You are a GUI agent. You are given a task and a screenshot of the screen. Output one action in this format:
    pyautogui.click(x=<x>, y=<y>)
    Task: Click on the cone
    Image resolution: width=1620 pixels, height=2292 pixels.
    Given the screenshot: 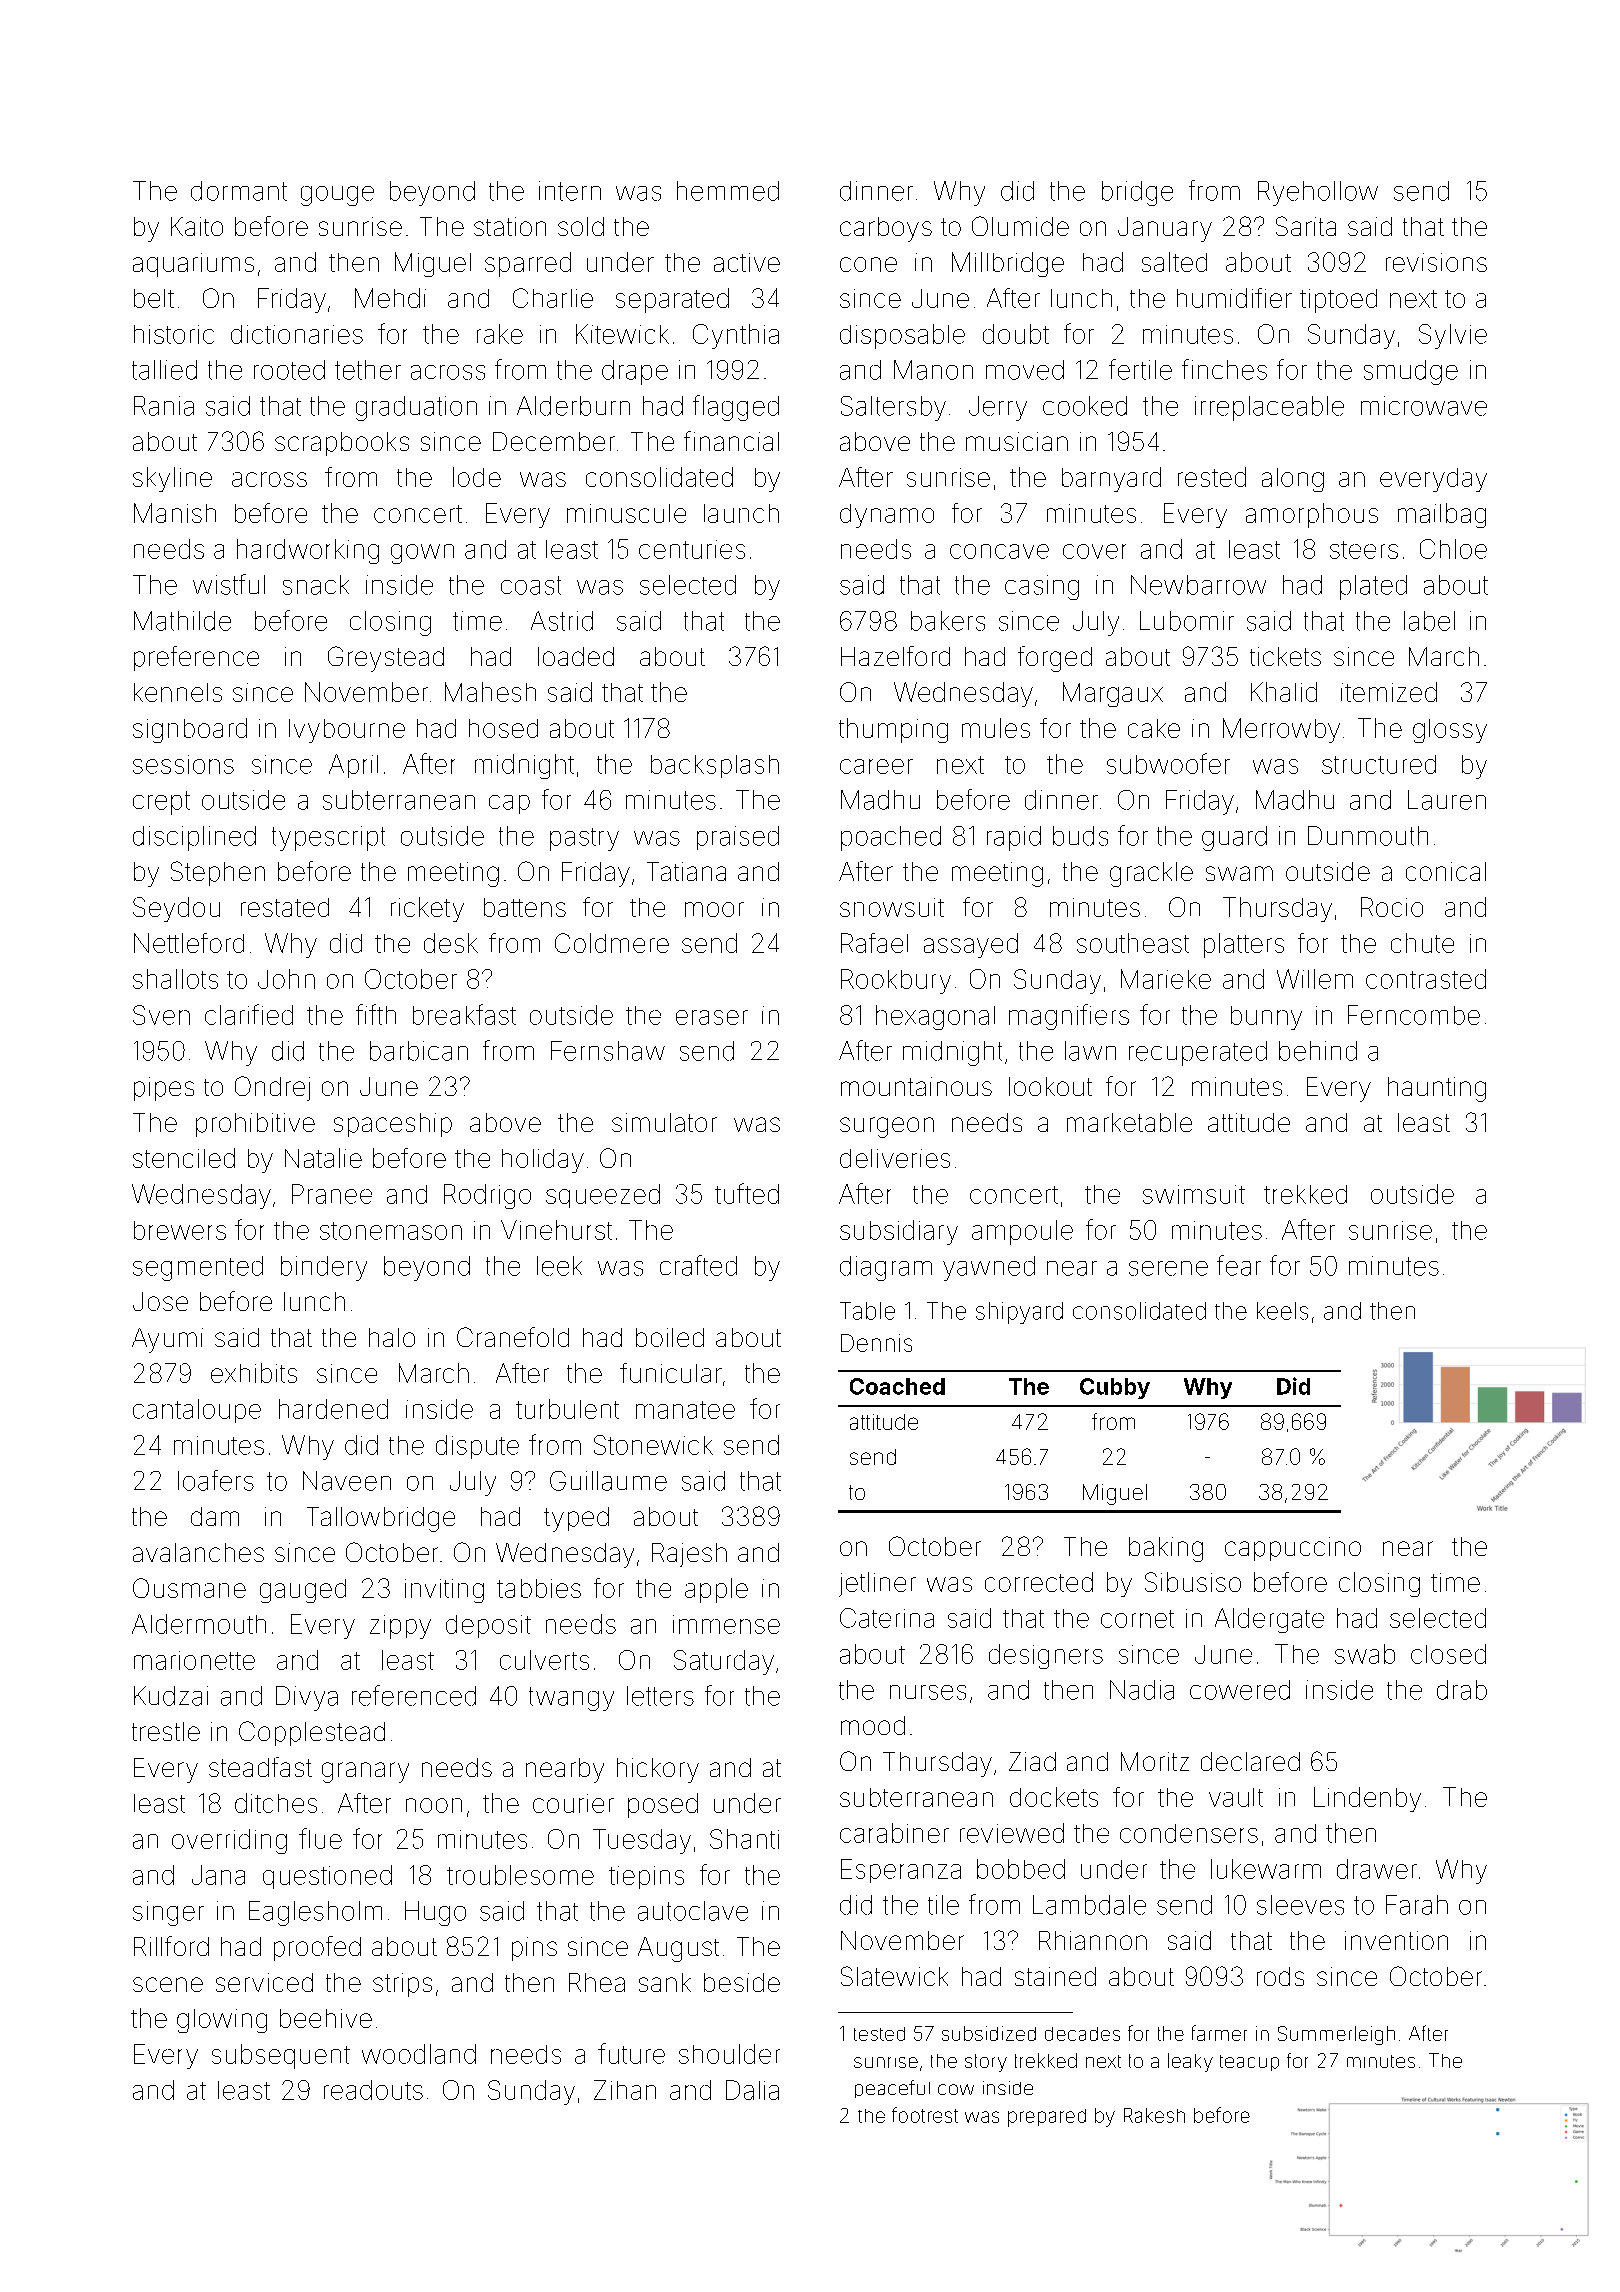 What is the action you would take?
    pyautogui.click(x=868, y=264)
